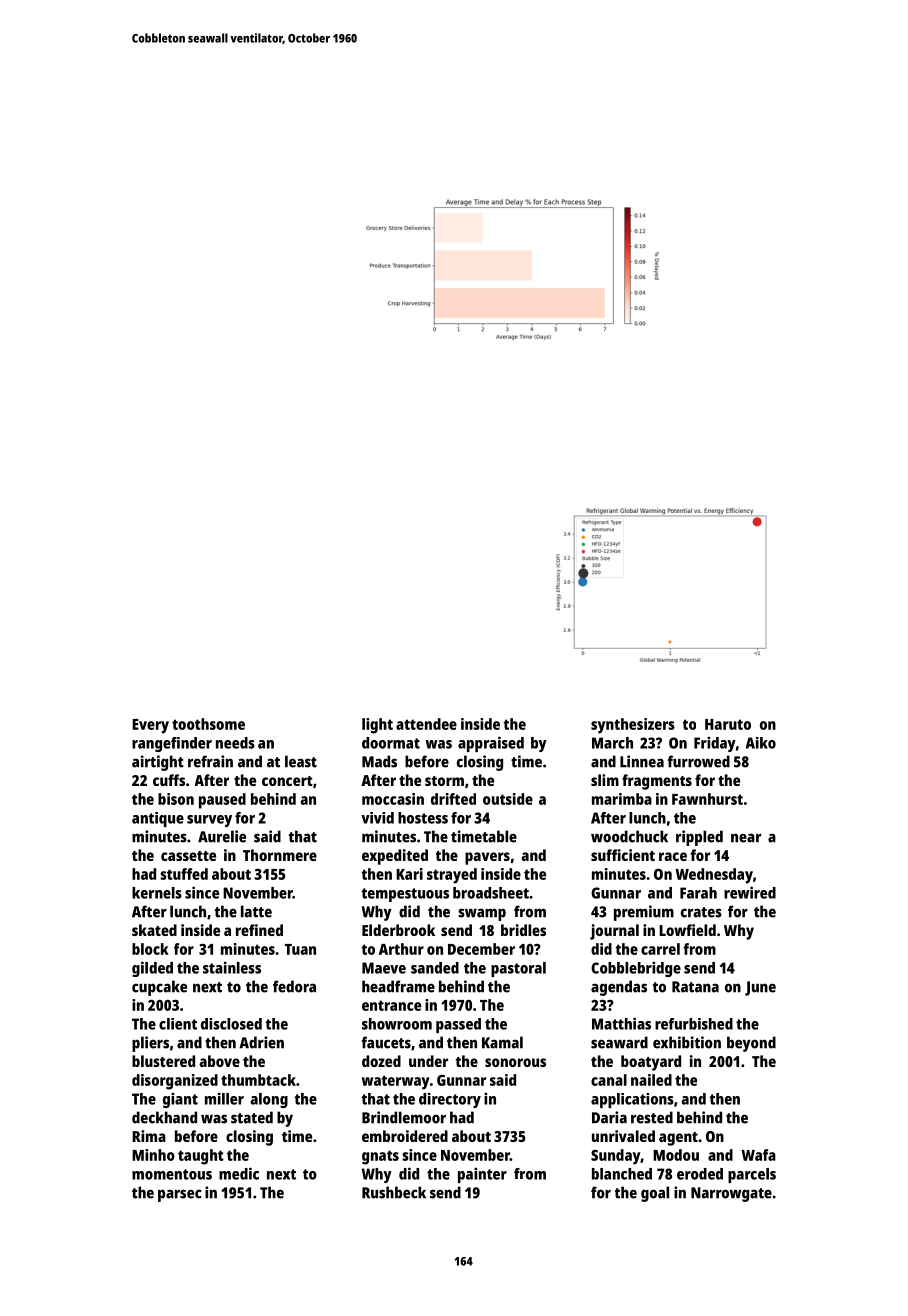 The width and height of the document is (908, 1316). I want to click on Haruto, so click(728, 724).
